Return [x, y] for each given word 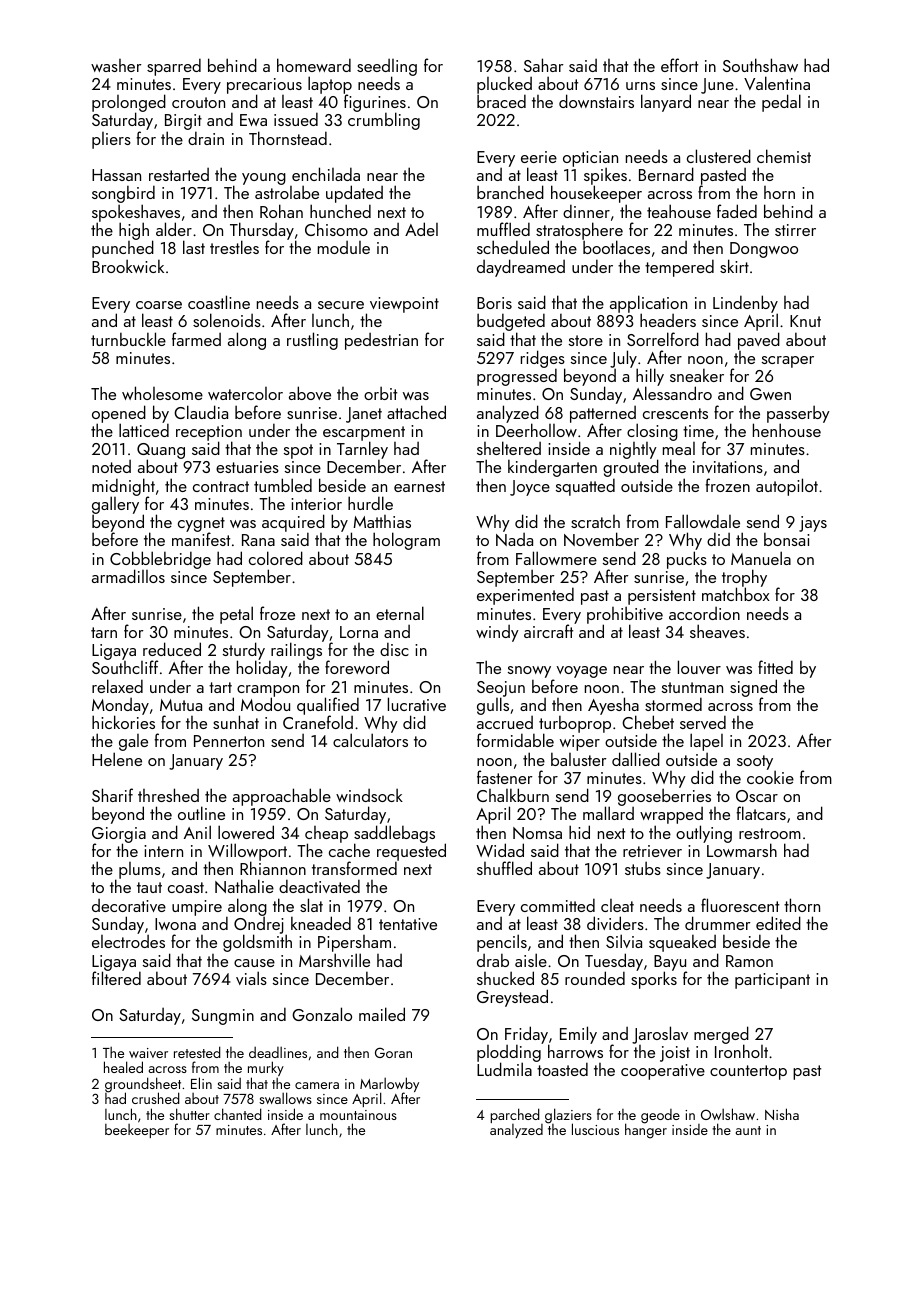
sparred [174, 67]
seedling [387, 68]
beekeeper [137, 1131]
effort [679, 65]
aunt [748, 1130]
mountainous [358, 1115]
